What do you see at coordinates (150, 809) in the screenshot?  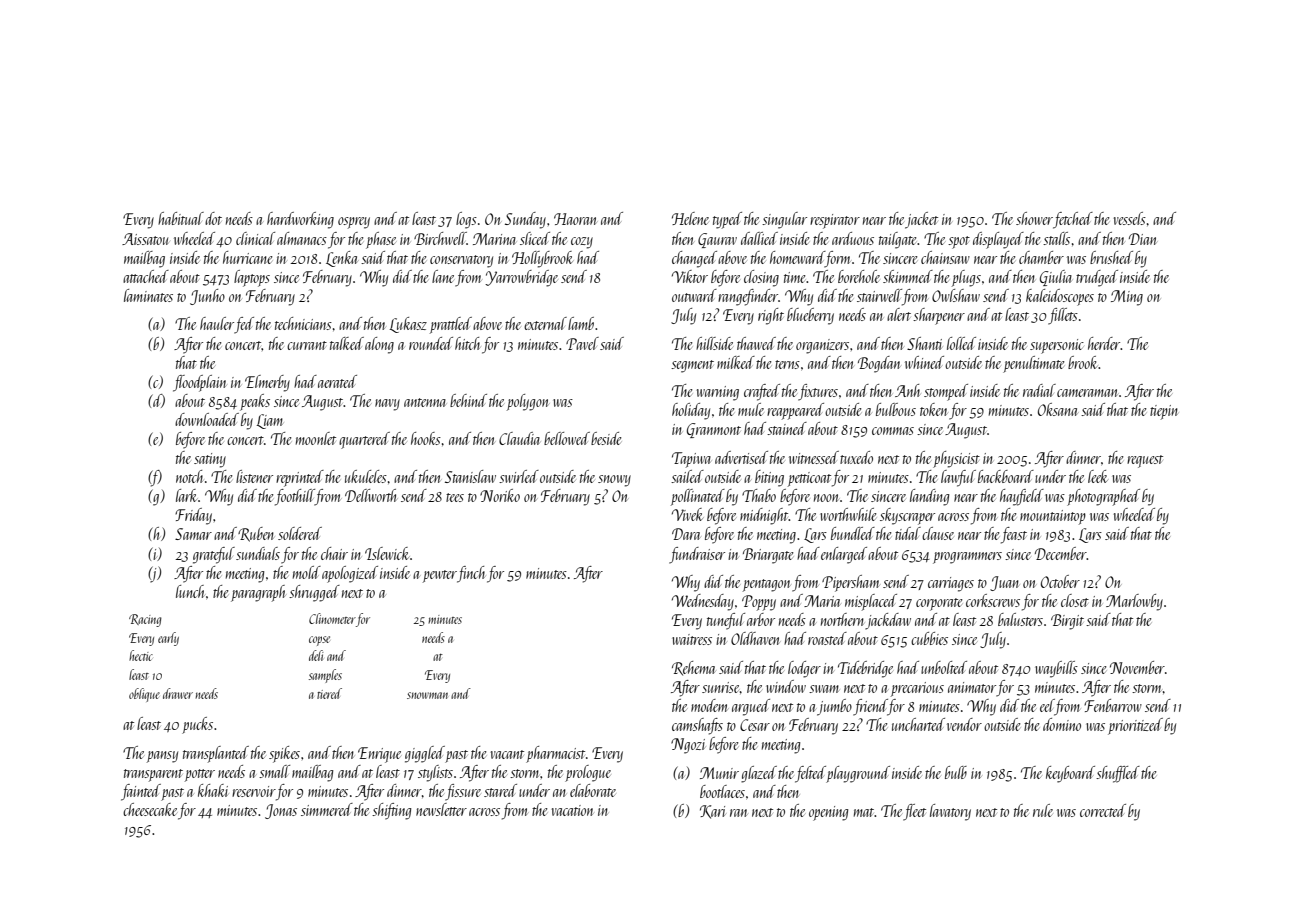 I see `cheesecake` at bounding box center [150, 809].
